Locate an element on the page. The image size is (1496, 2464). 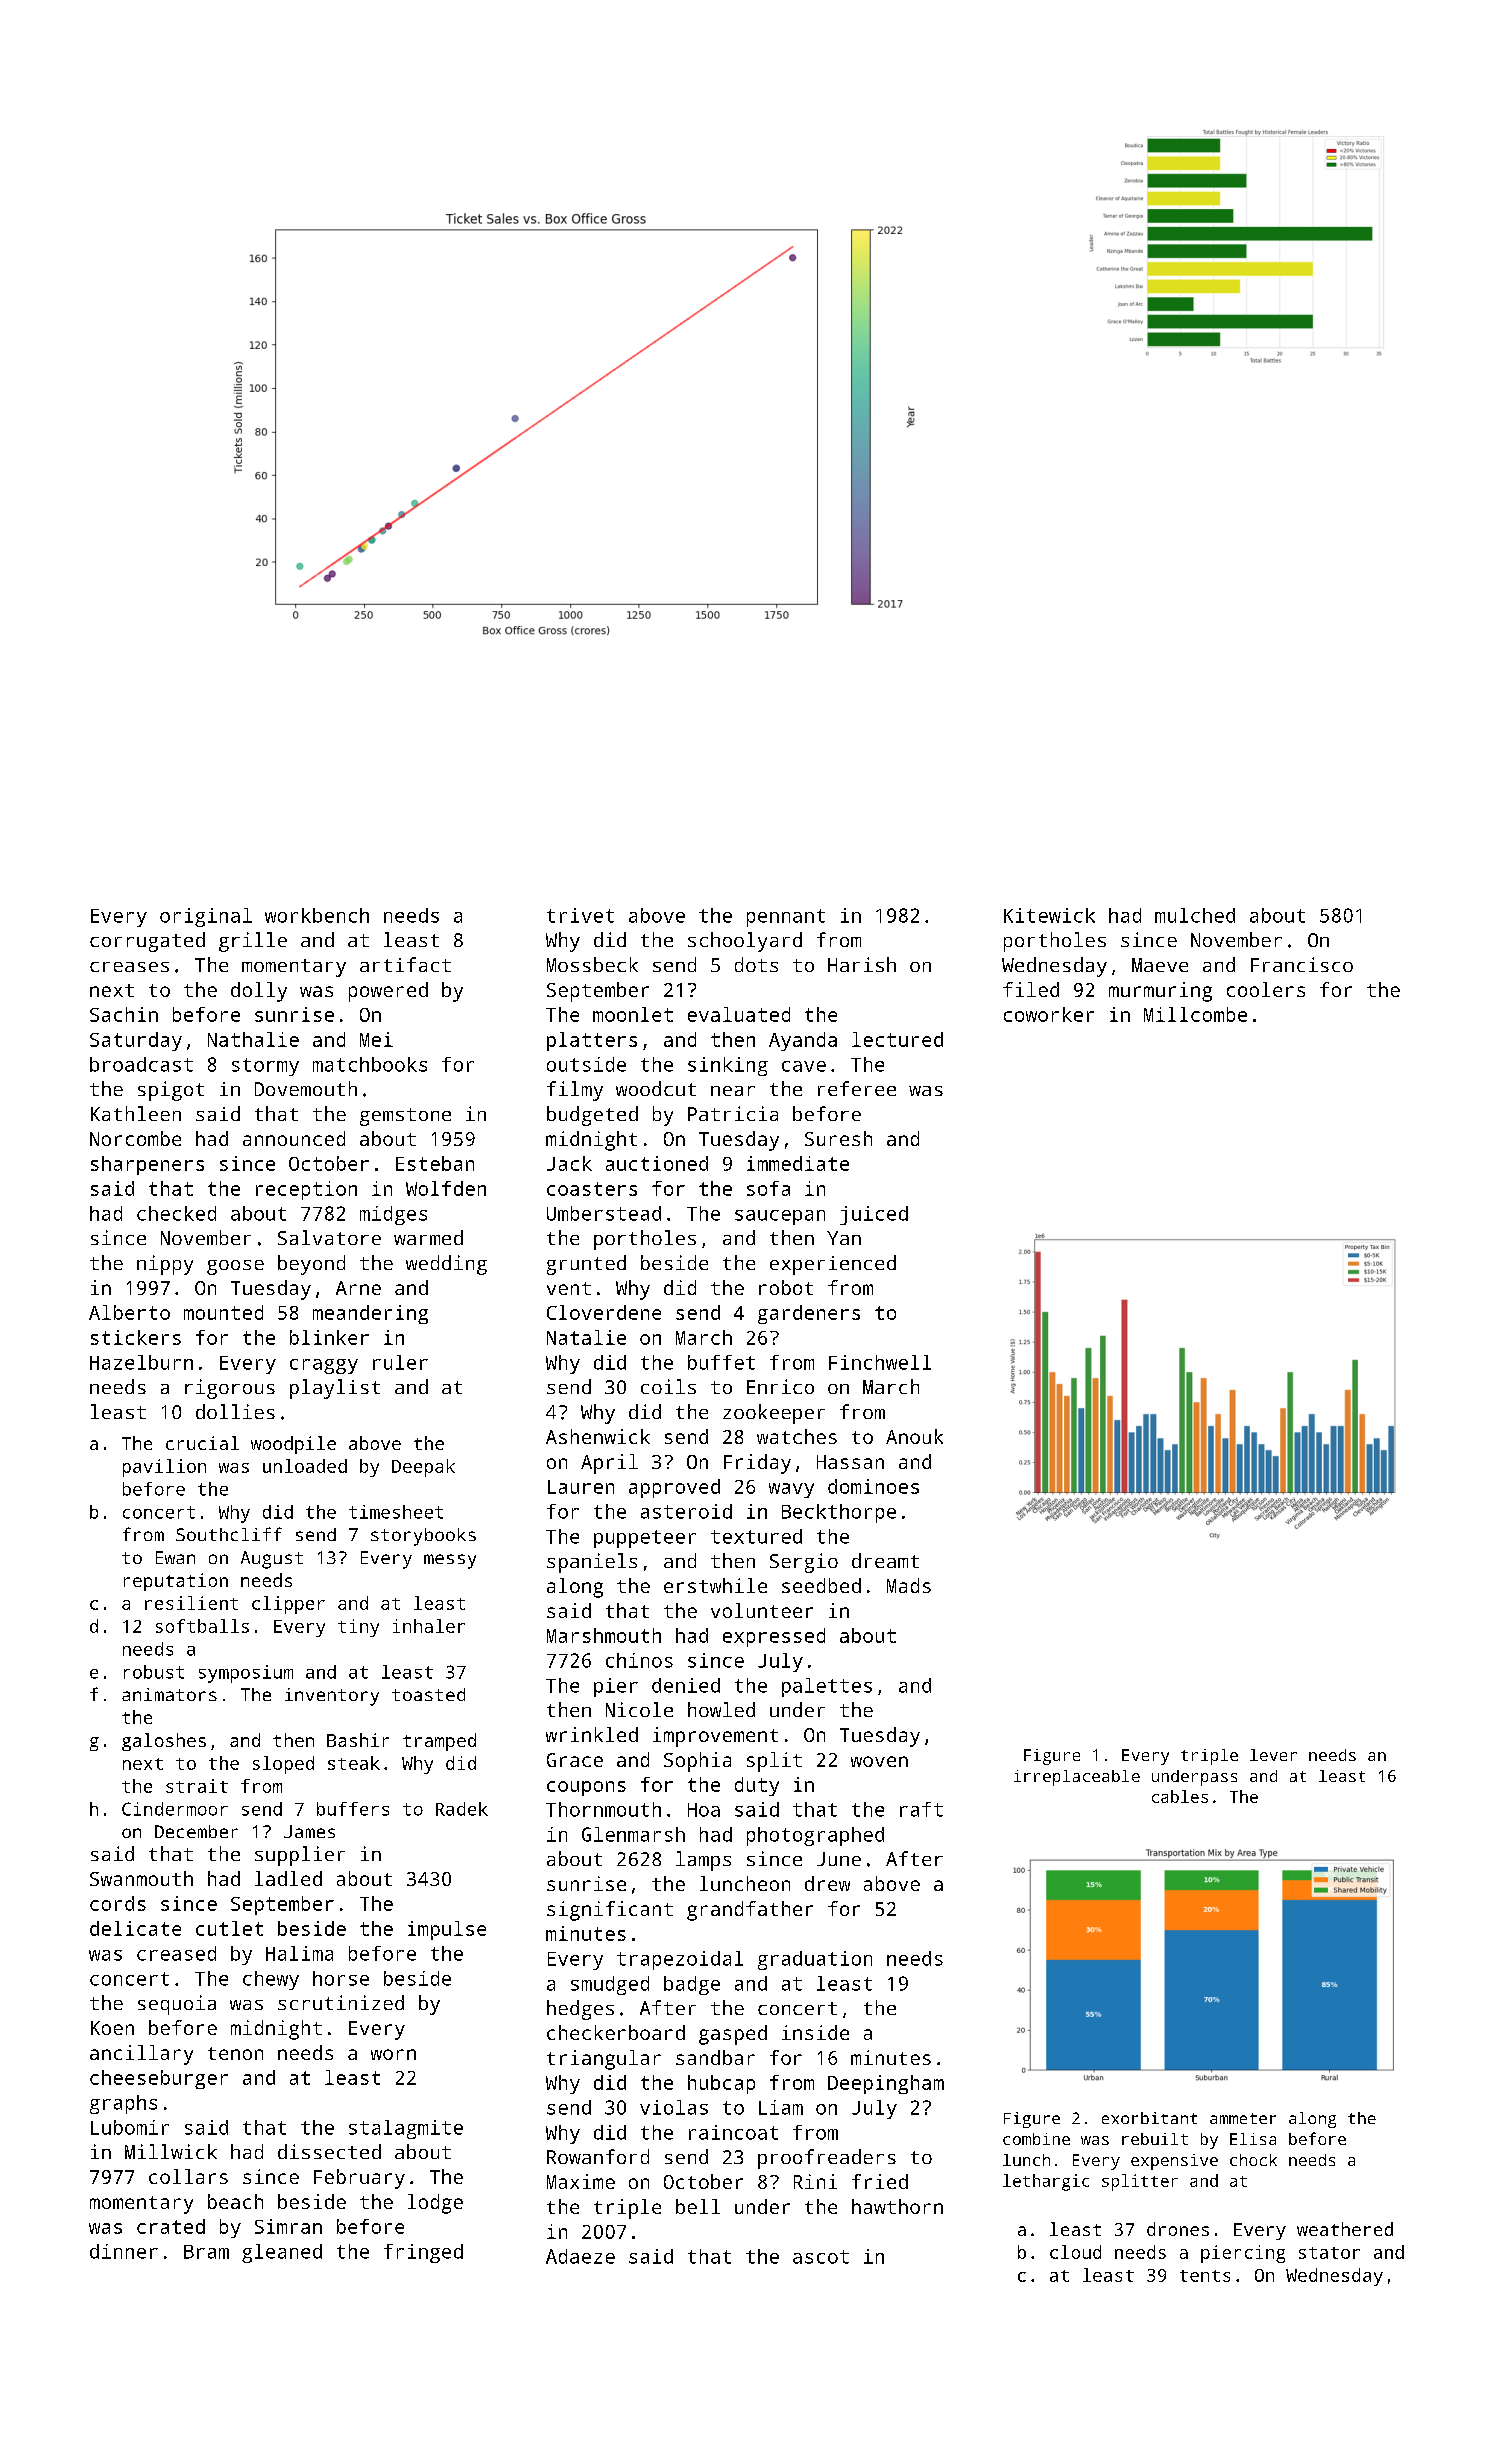
trivet is located at coordinates (580, 915).
